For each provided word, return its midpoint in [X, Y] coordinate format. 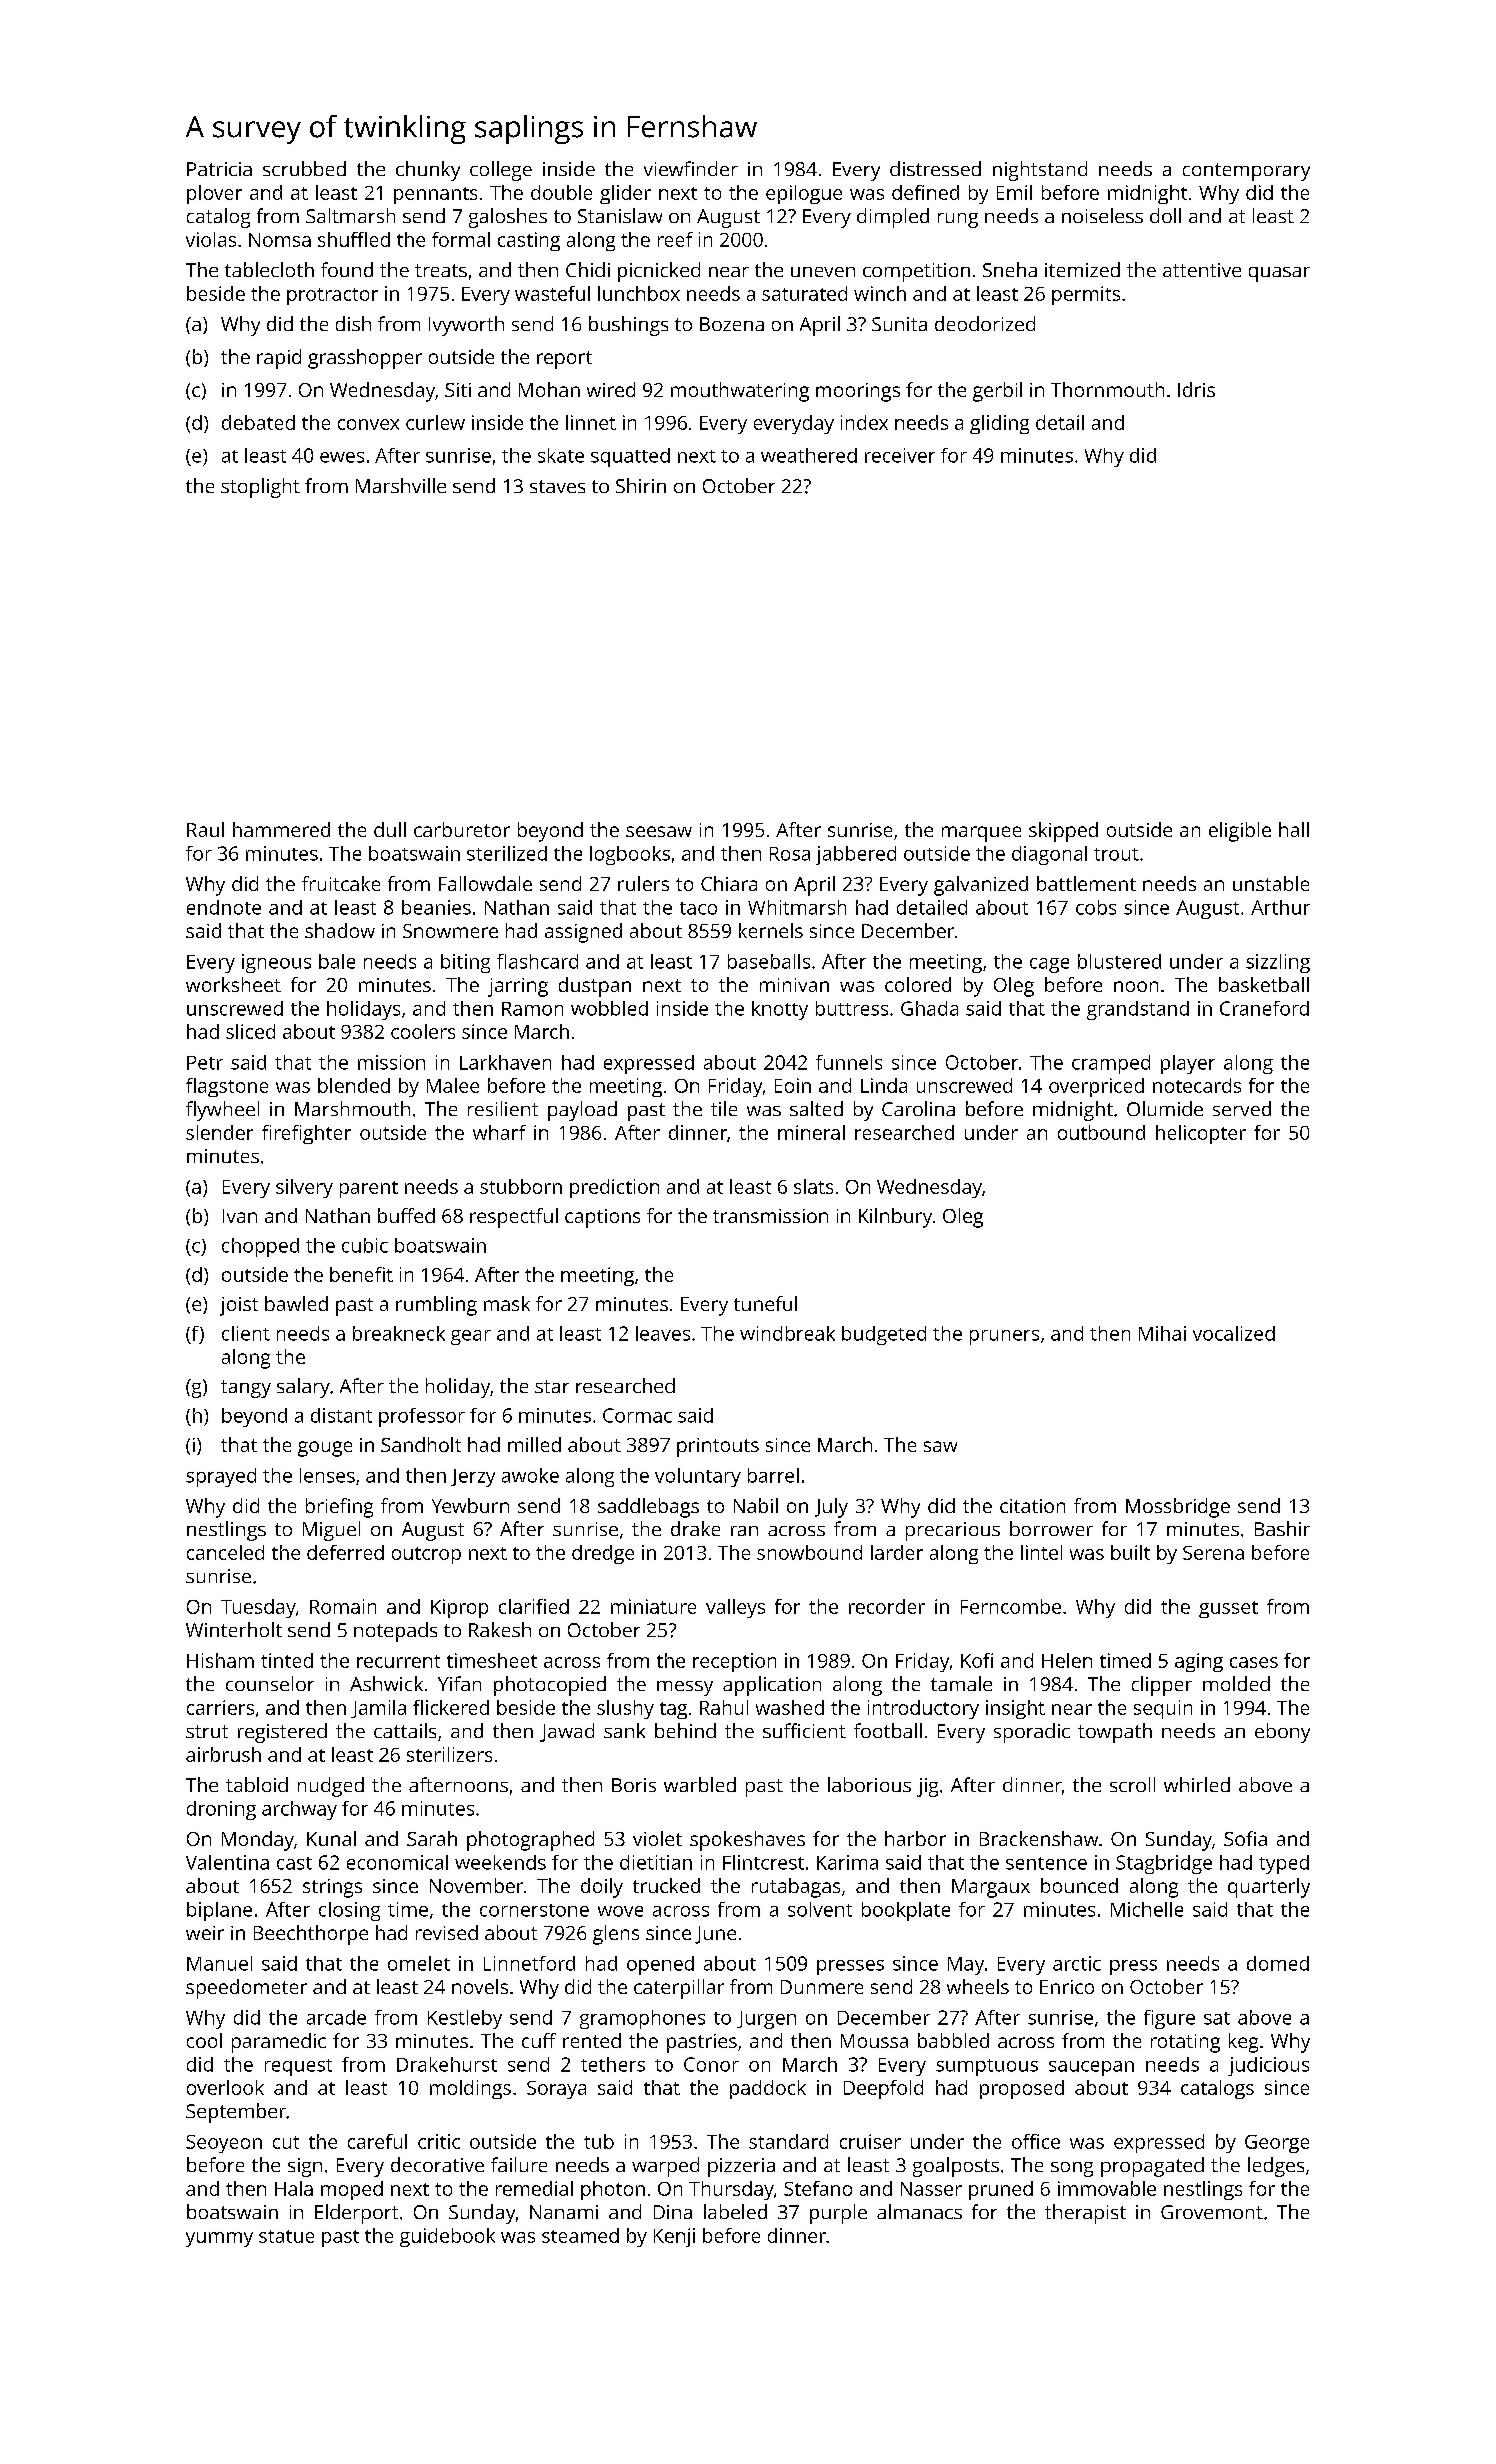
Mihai [1162, 1333]
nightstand [1040, 171]
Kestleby [465, 2019]
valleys [735, 1608]
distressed [935, 168]
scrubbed [304, 168]
